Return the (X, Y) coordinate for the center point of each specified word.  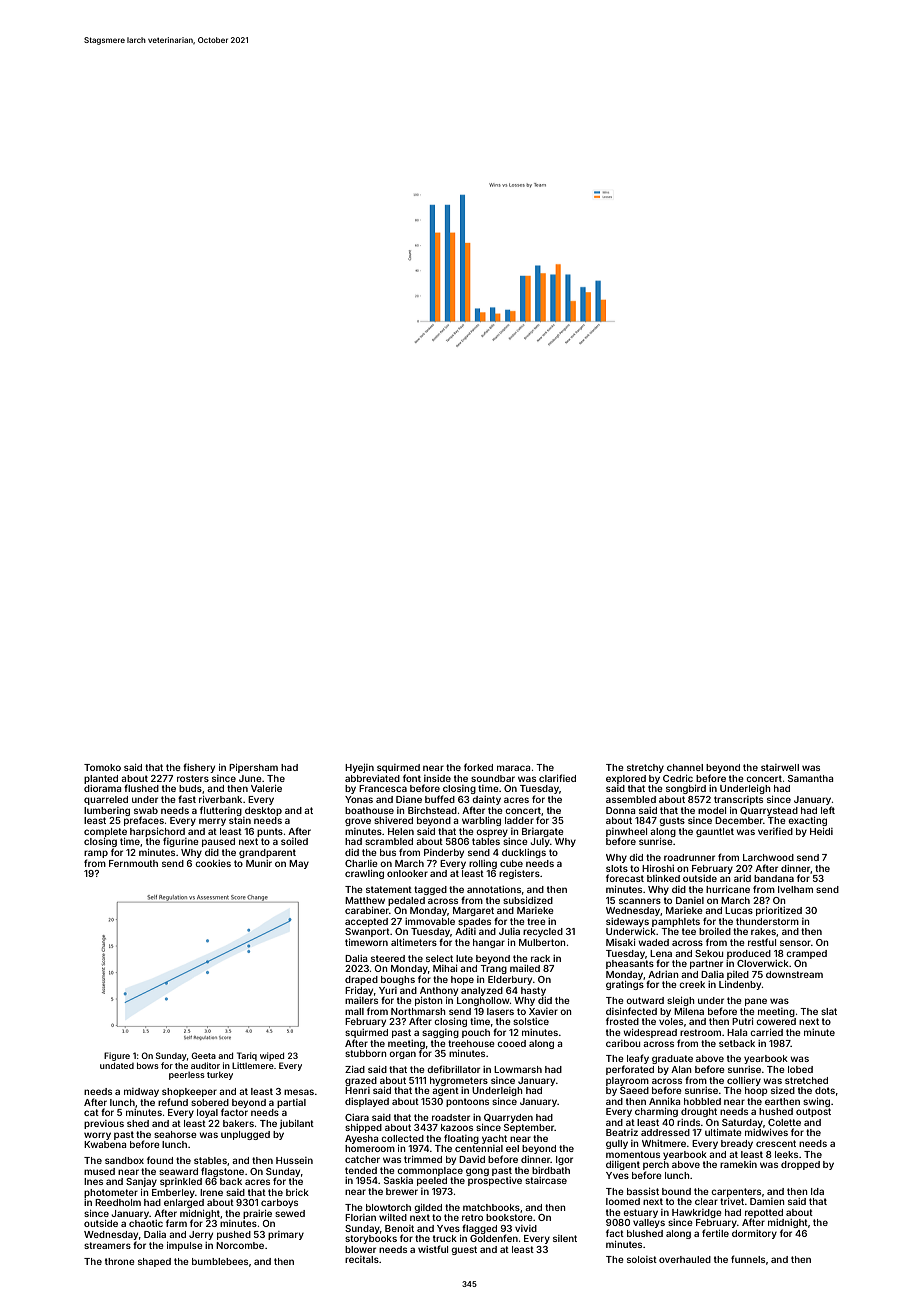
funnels (748, 1259)
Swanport (367, 932)
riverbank (220, 799)
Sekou (709, 953)
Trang (493, 969)
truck (445, 1238)
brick (297, 1192)
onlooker (407, 873)
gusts (672, 821)
